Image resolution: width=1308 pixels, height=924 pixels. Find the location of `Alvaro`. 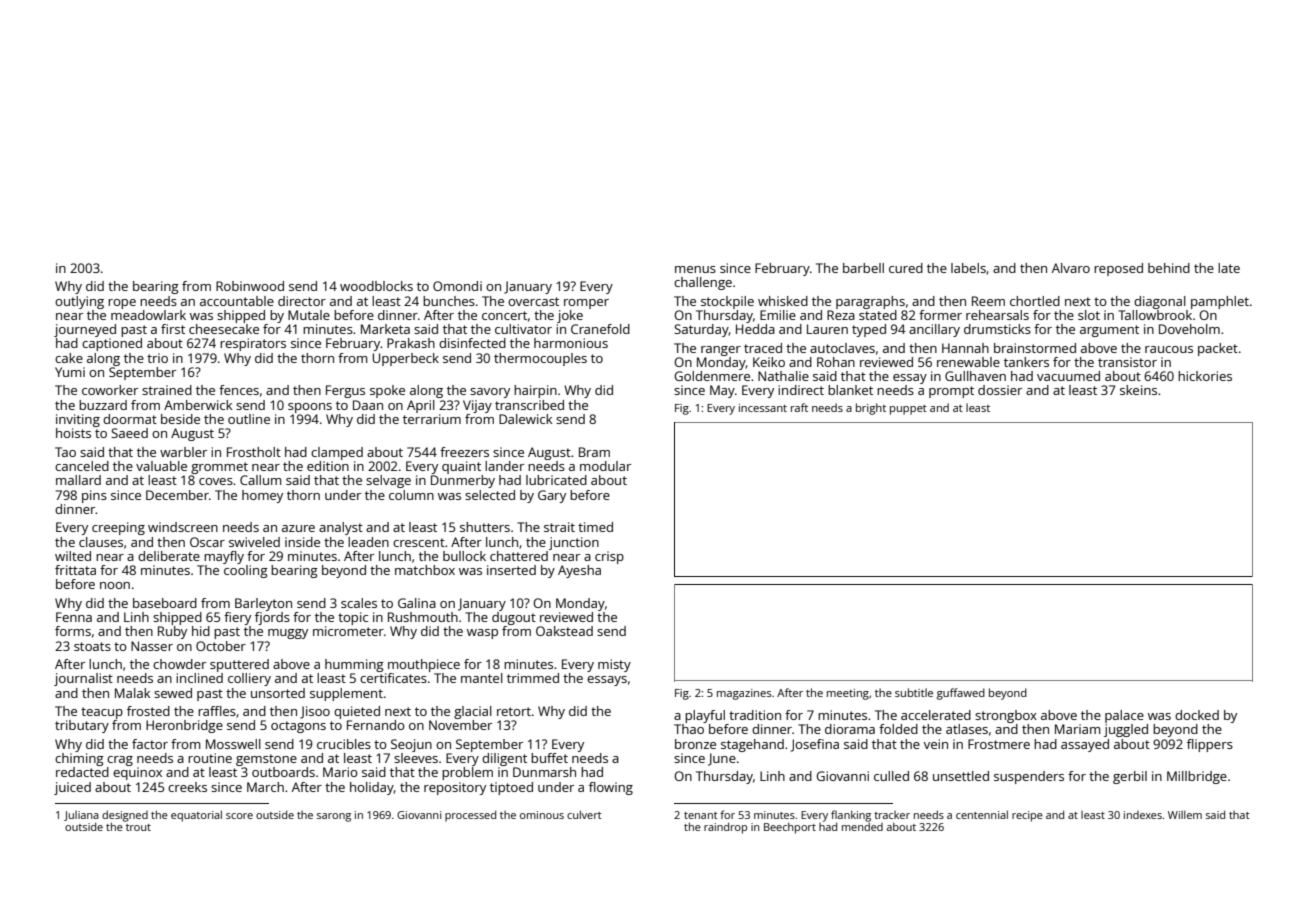

Alvaro is located at coordinates (1071, 268).
